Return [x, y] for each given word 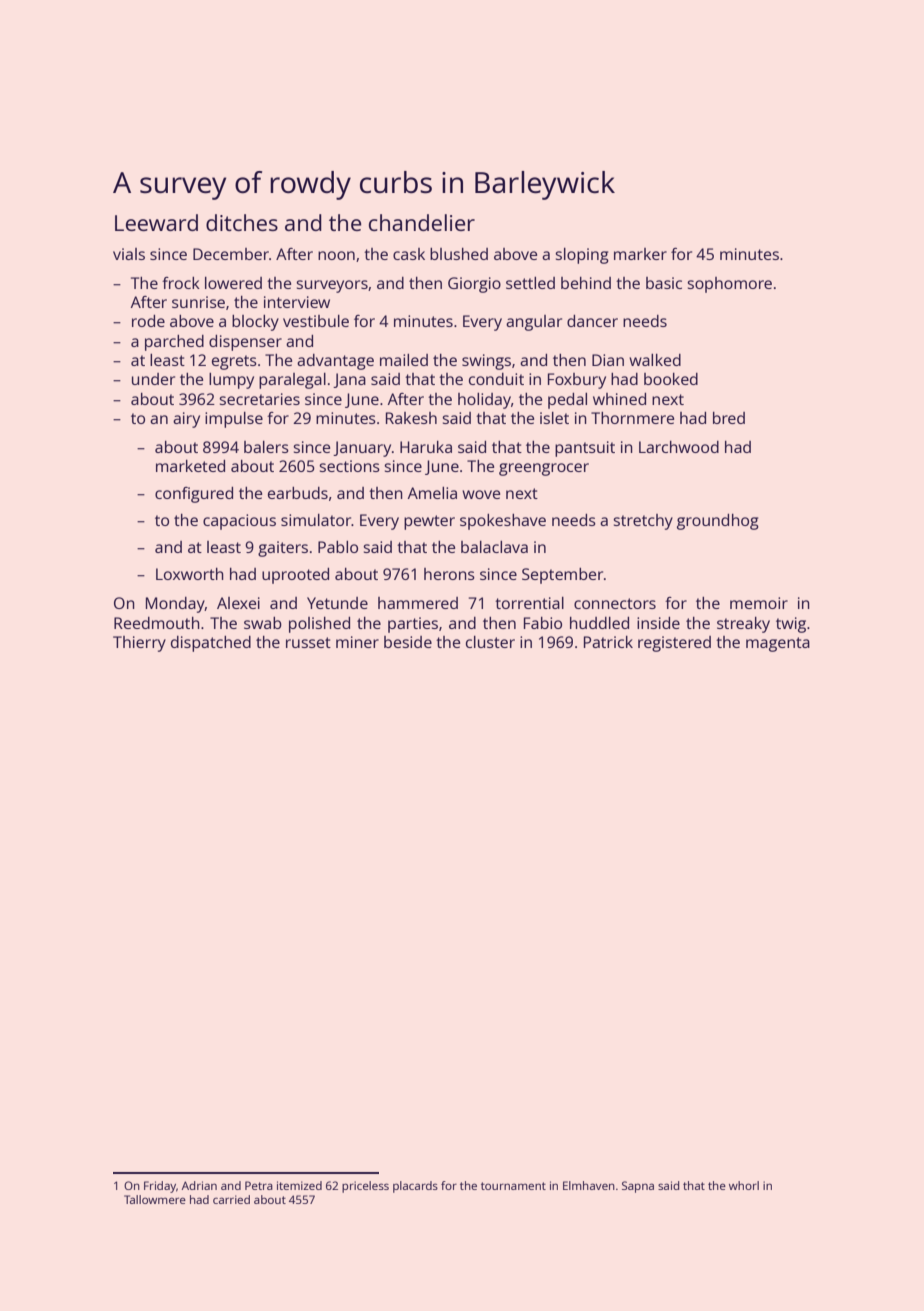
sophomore [730, 285]
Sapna [638, 1187]
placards [415, 1187]
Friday [160, 1187]
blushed [459, 254]
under [153, 379]
